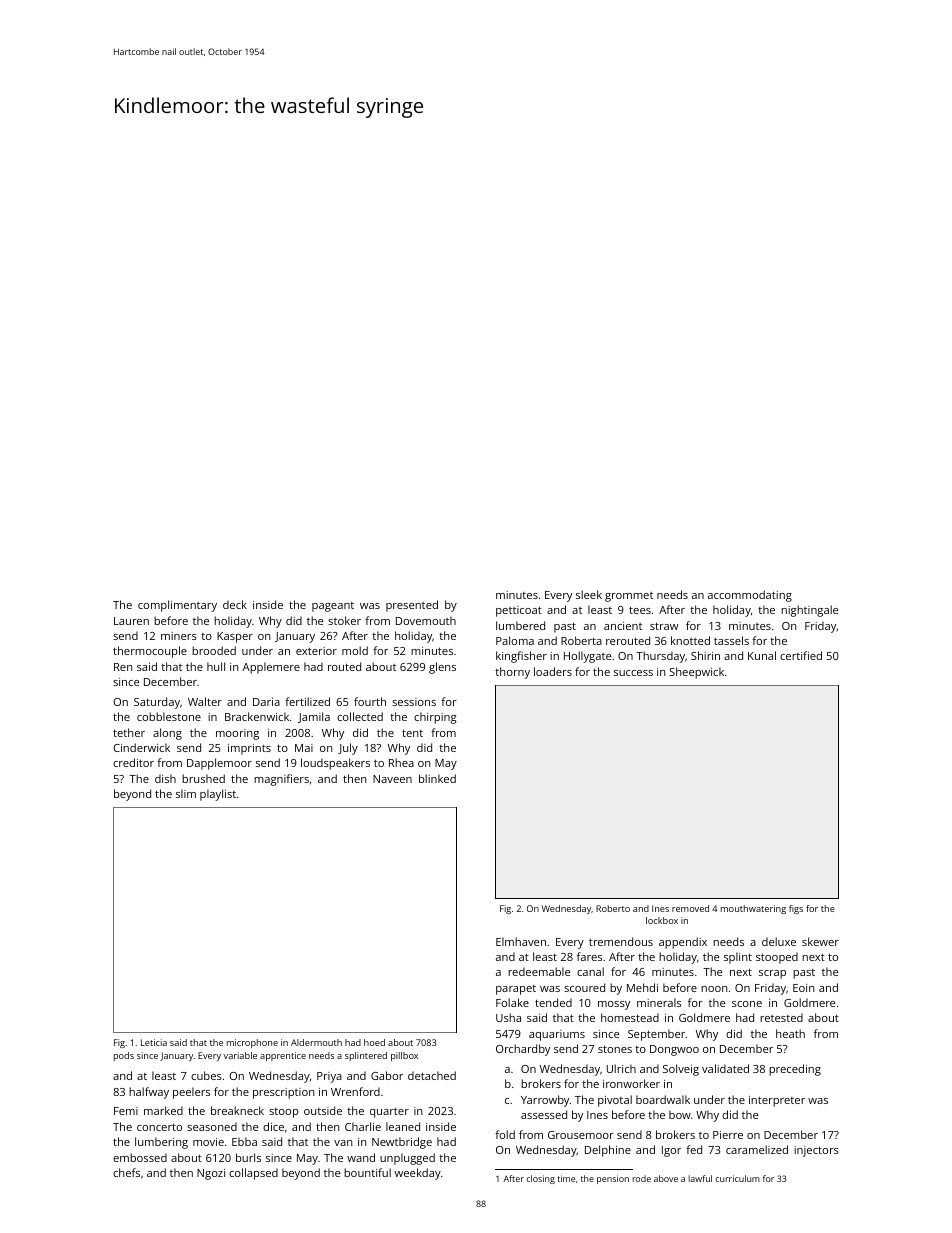 The image size is (952, 1233). I want to click on removed, so click(690, 908).
